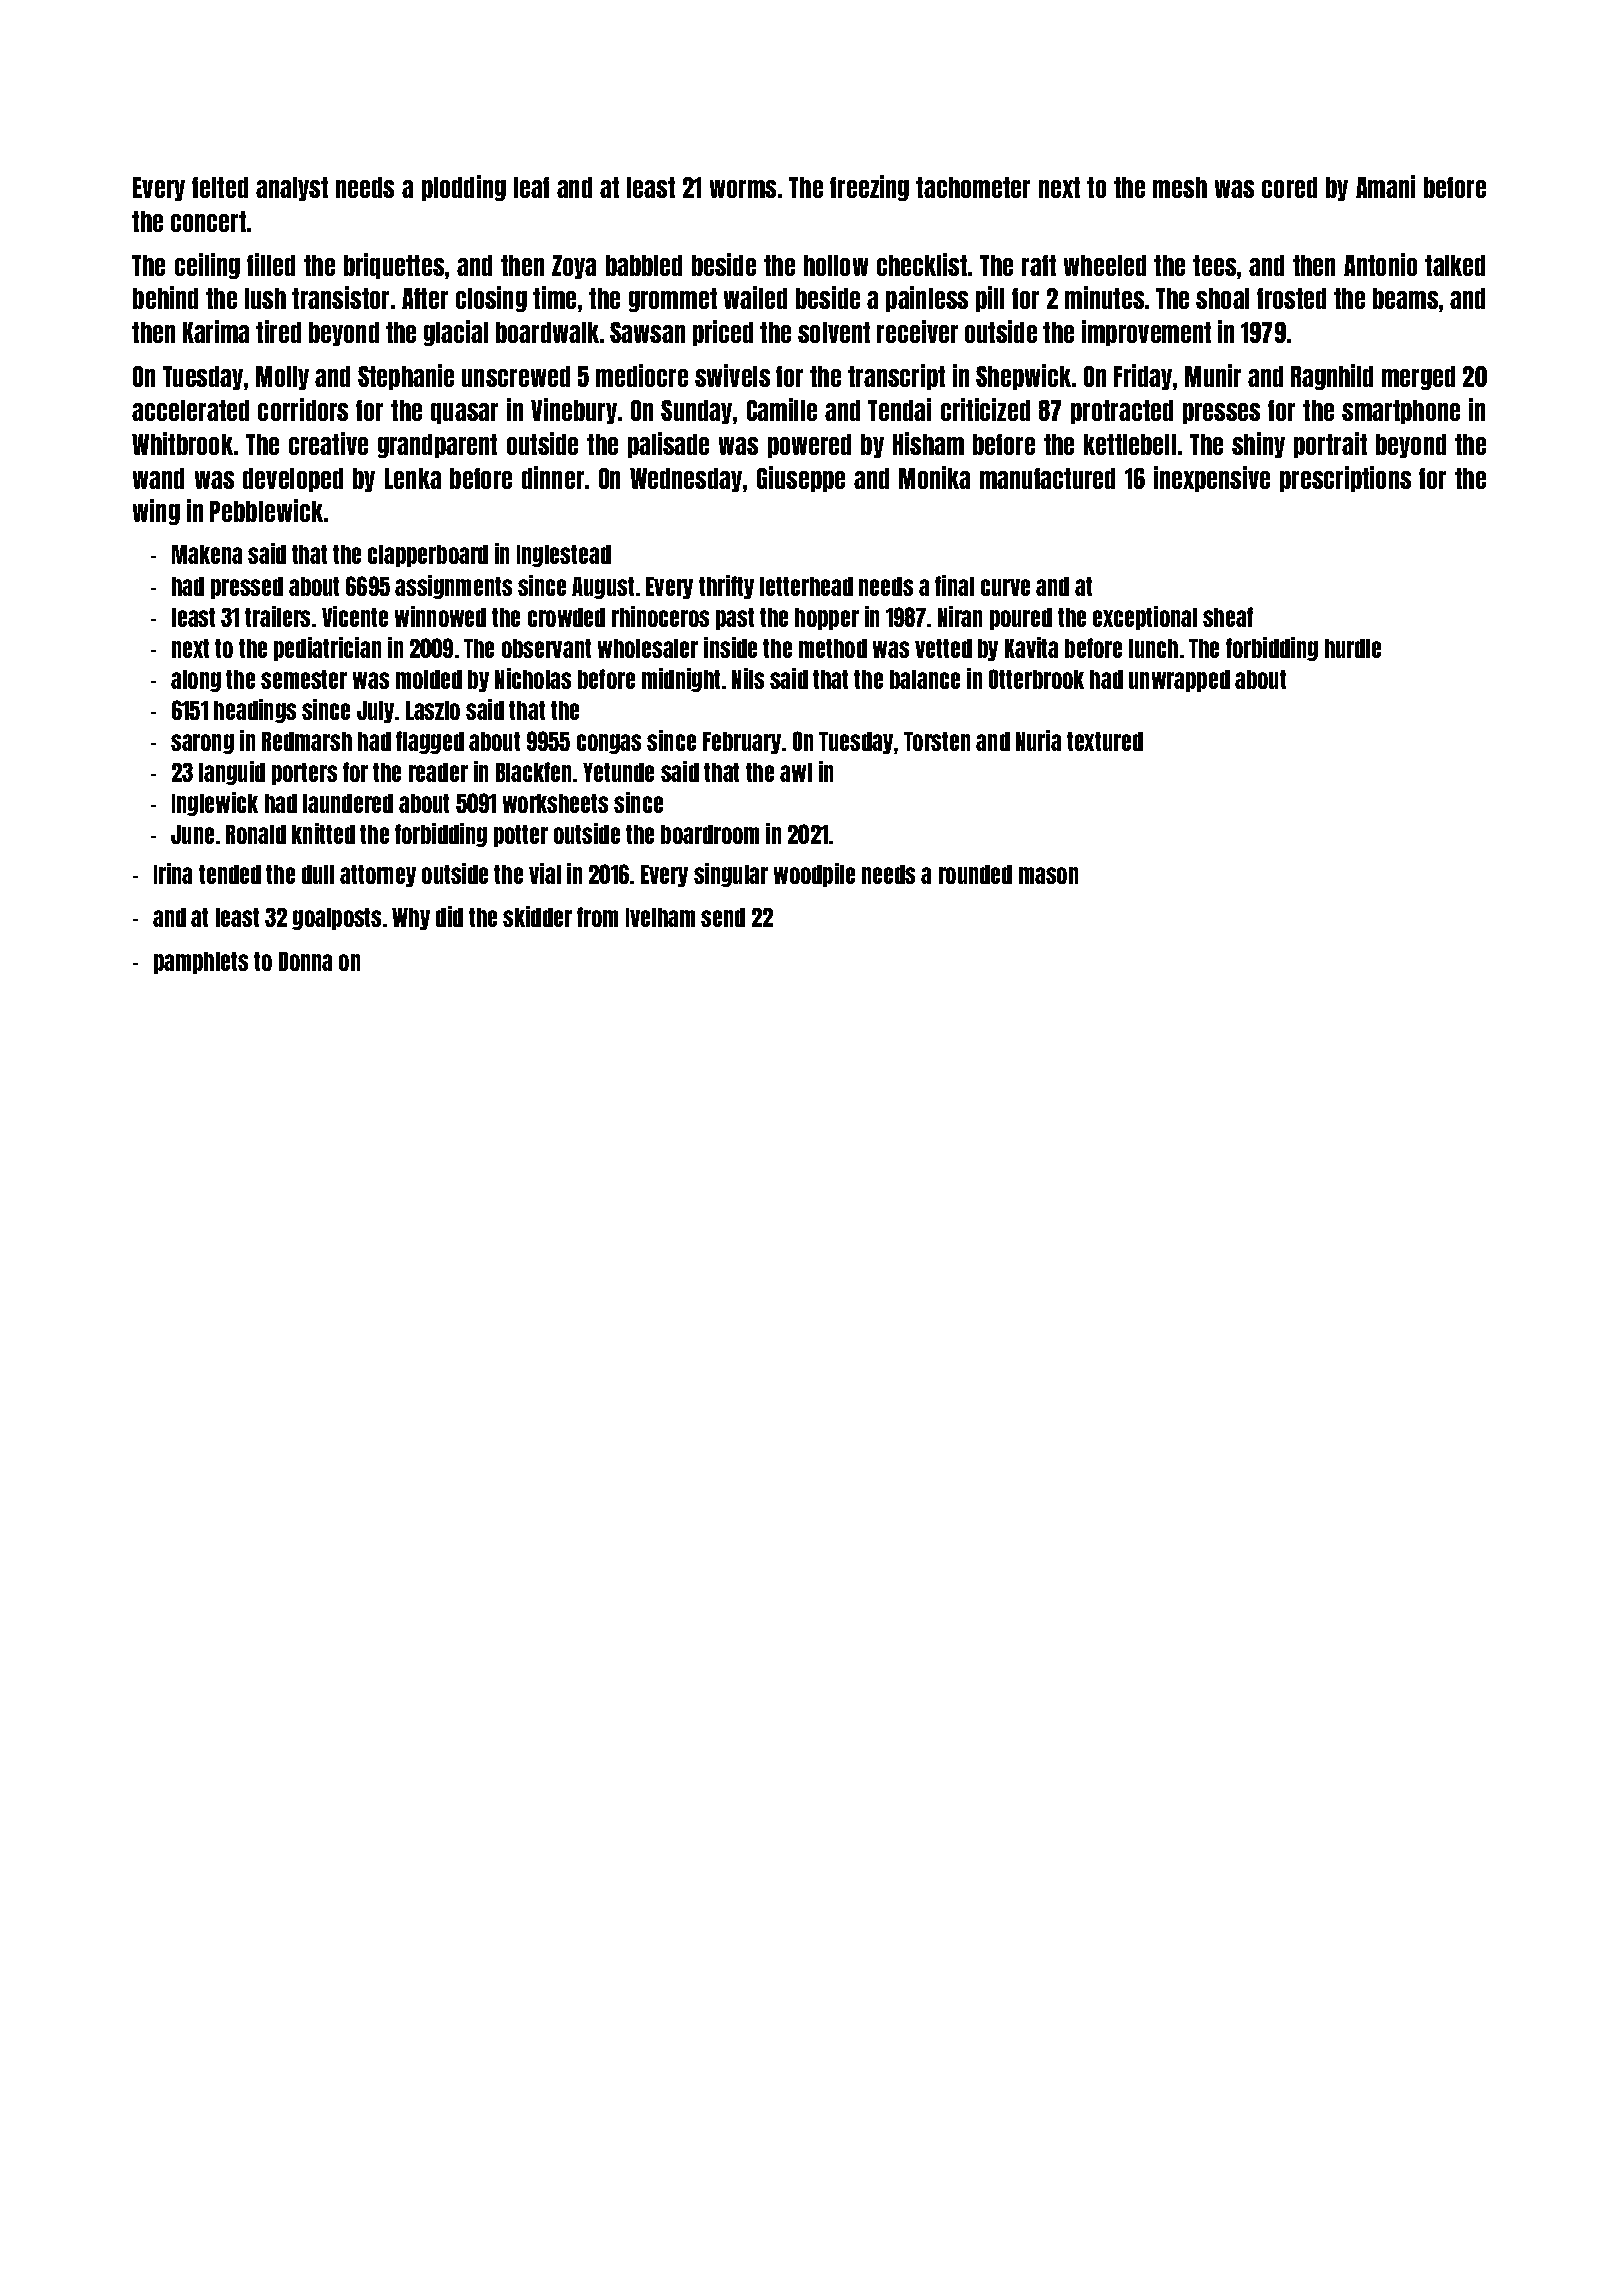 This screenshot has width=1620, height=2292. I want to click on languid, so click(232, 773).
